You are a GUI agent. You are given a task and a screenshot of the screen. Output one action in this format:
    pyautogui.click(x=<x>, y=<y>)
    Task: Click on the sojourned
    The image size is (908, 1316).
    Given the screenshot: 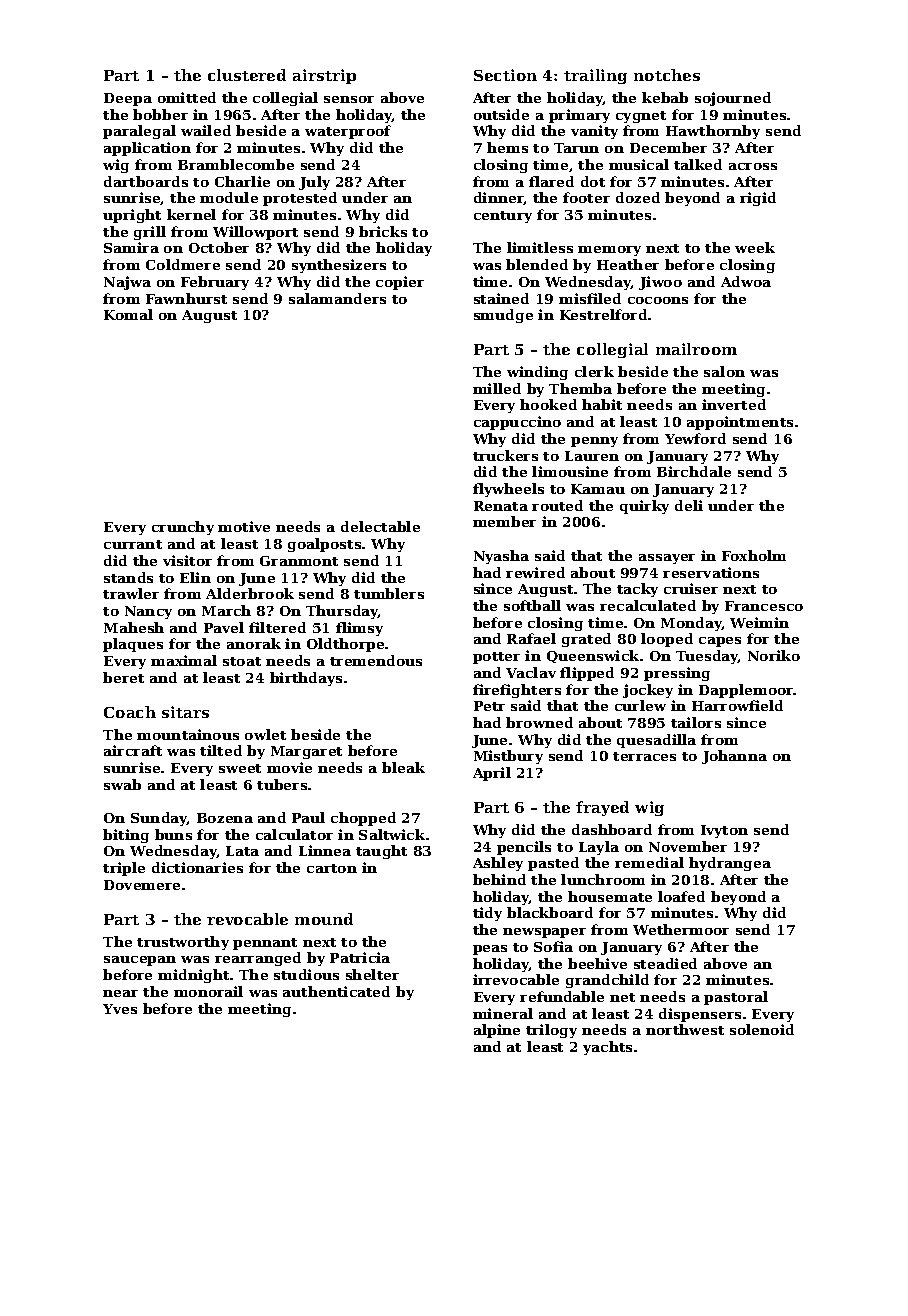 What is the action you would take?
    pyautogui.click(x=733, y=99)
